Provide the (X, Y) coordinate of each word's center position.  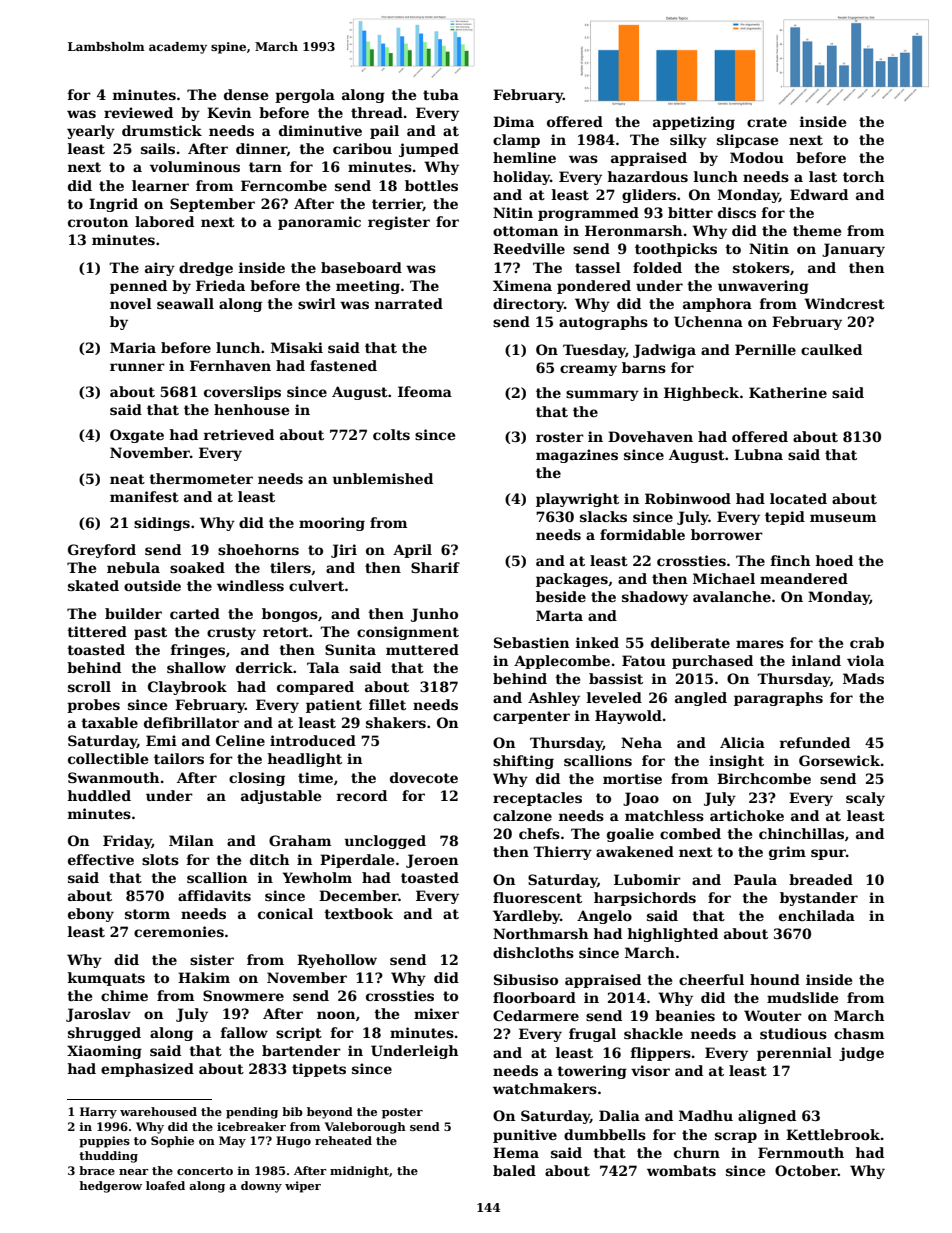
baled (514, 1170)
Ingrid (113, 205)
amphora (717, 305)
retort (286, 632)
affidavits (214, 895)
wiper (303, 1187)
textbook (358, 913)
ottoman (525, 231)
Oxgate (137, 436)
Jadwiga (664, 351)
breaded (821, 879)
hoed (834, 560)
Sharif (435, 567)
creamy (588, 370)
